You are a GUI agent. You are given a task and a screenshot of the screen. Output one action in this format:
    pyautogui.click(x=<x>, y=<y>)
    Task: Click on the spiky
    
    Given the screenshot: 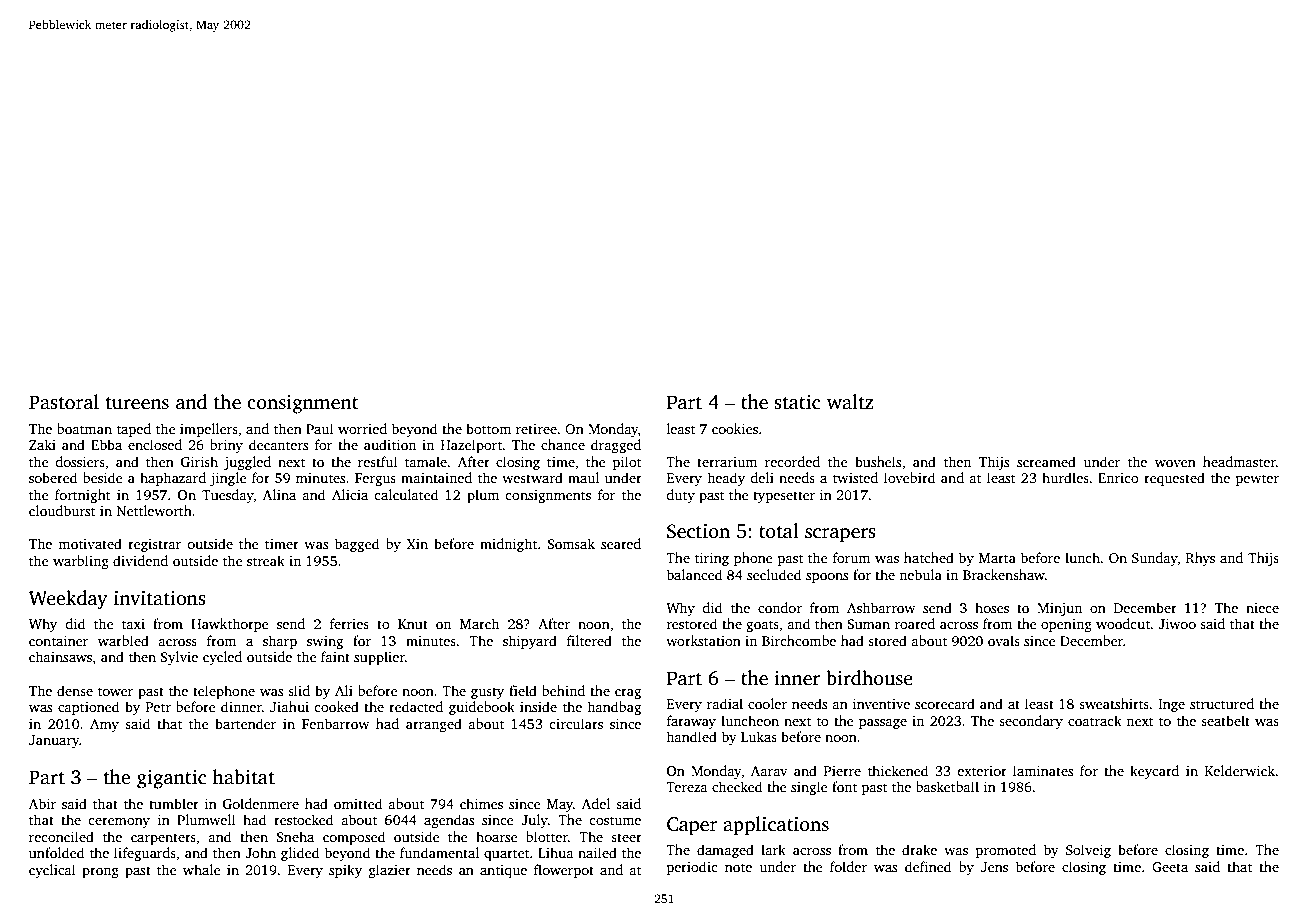 What is the action you would take?
    pyautogui.click(x=345, y=871)
